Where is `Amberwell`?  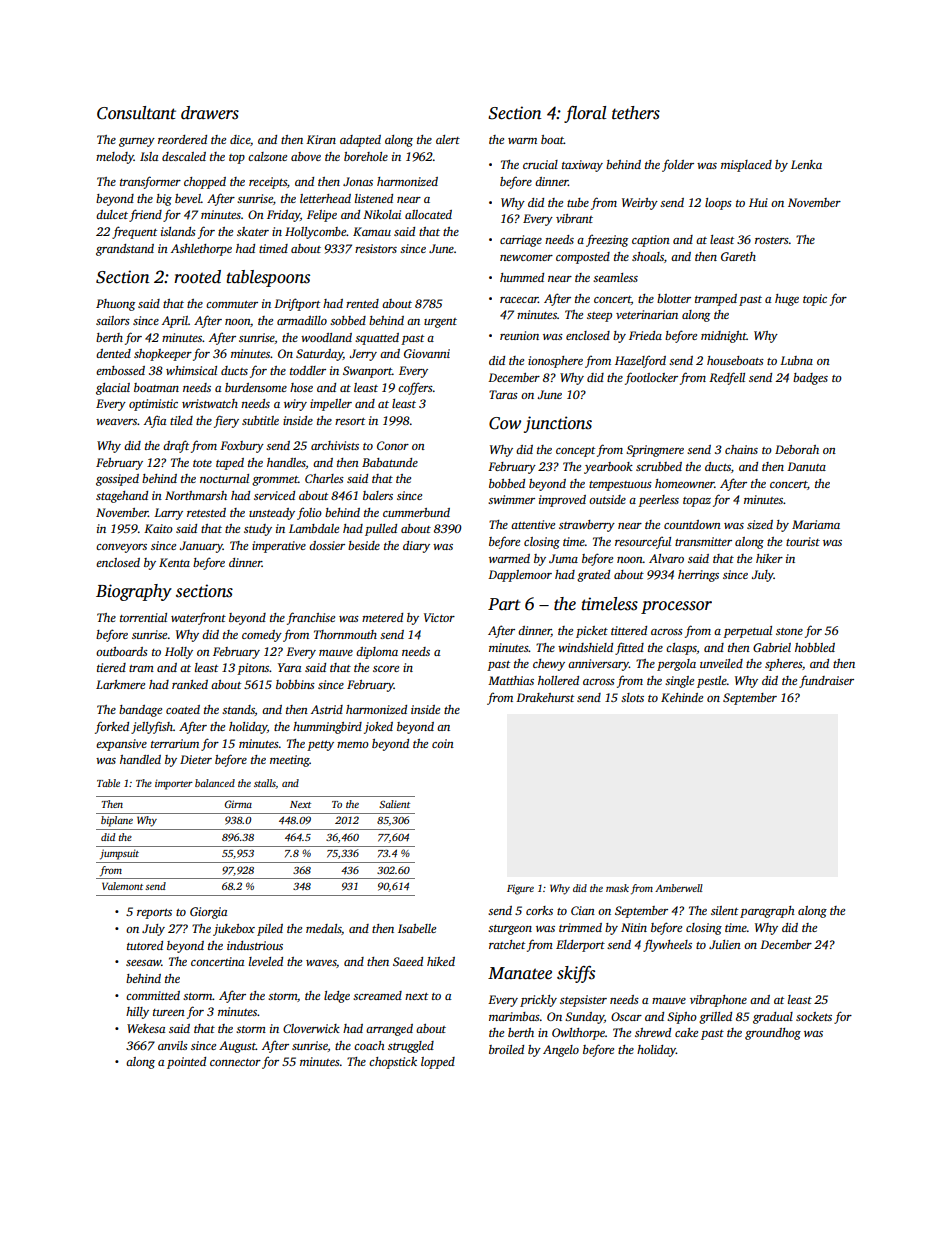
Amberwell is located at coordinates (679, 888).
